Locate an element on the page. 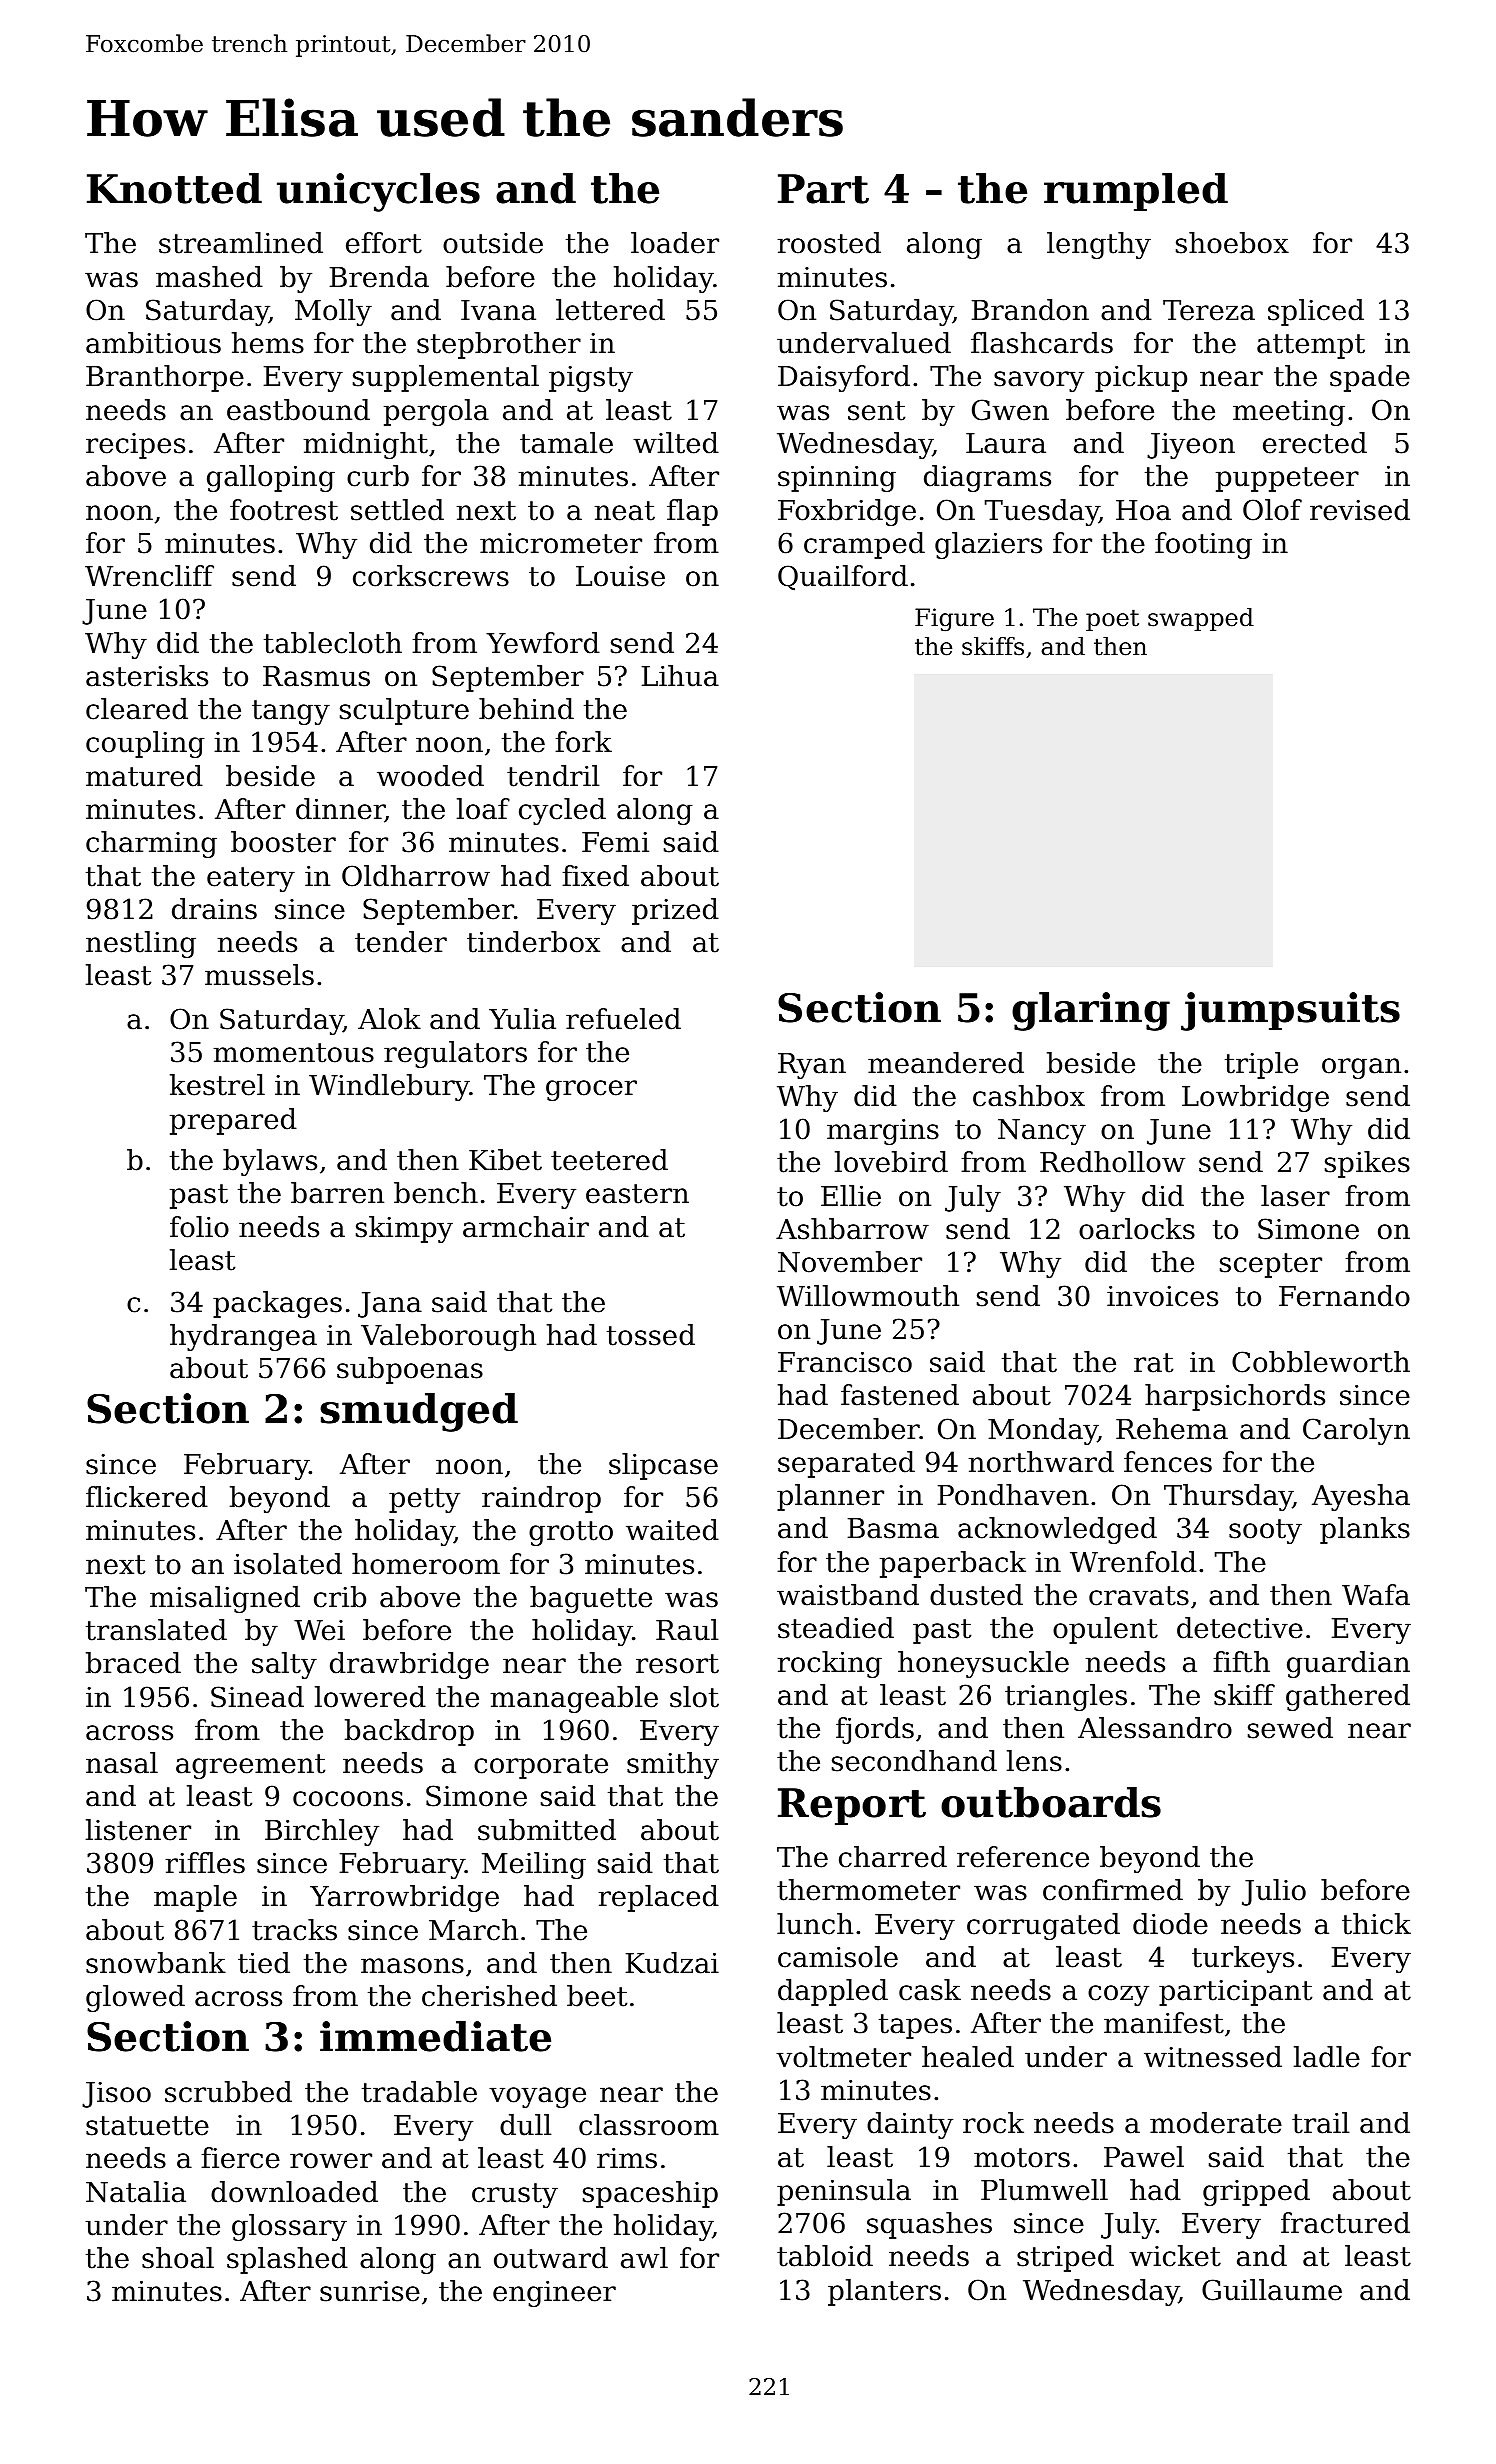 This document has width=1496, height=2464. bylaws is located at coordinates (270, 1162).
